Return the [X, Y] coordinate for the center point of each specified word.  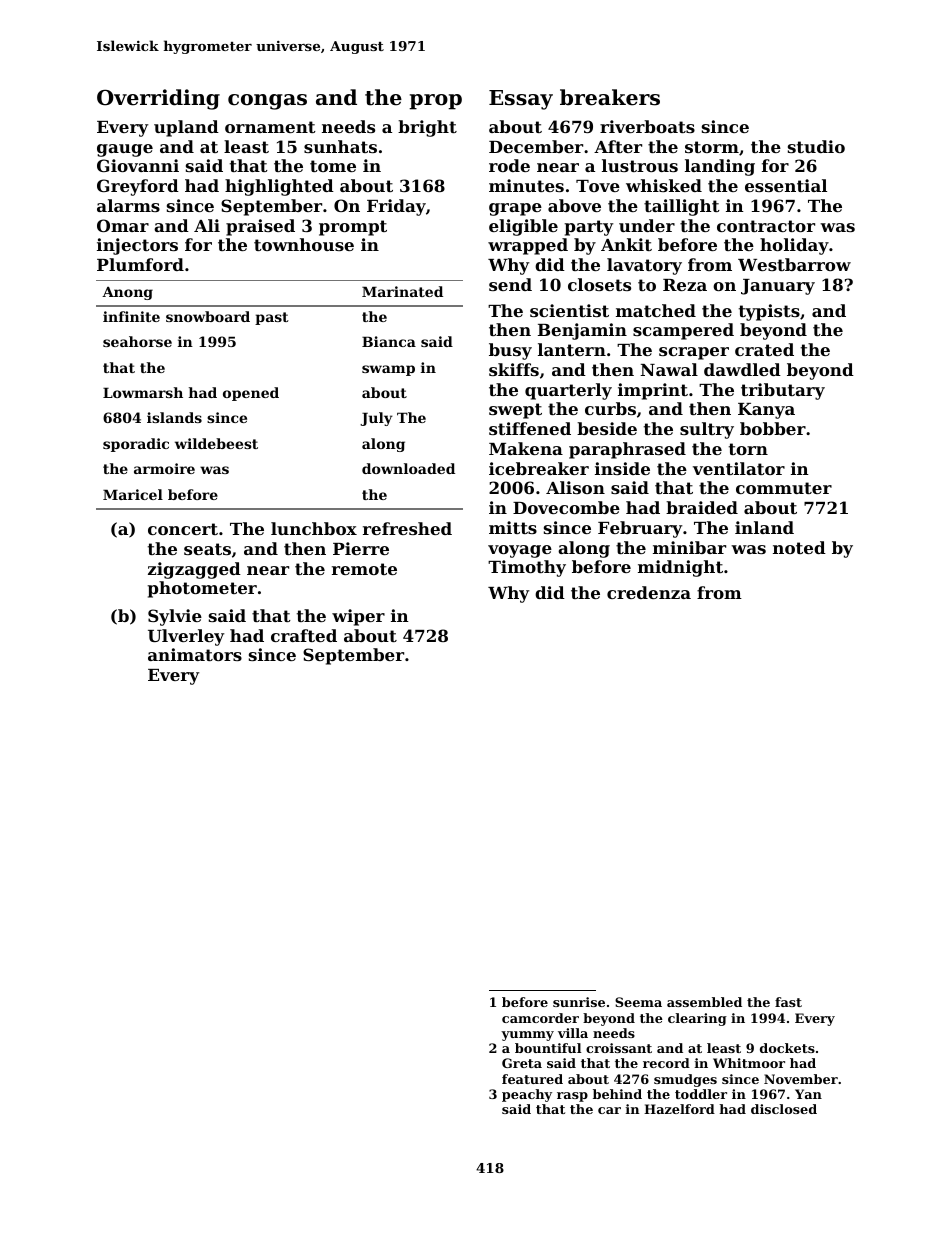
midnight [680, 568]
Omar [123, 225]
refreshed [407, 528]
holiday [794, 246]
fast [788, 1002]
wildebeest [216, 443]
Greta [522, 1063]
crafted [304, 635]
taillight [682, 207]
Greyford [138, 187]
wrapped [528, 246]
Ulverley [186, 637]
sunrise [579, 1002]
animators [195, 654]
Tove [598, 186]
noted [799, 547]
